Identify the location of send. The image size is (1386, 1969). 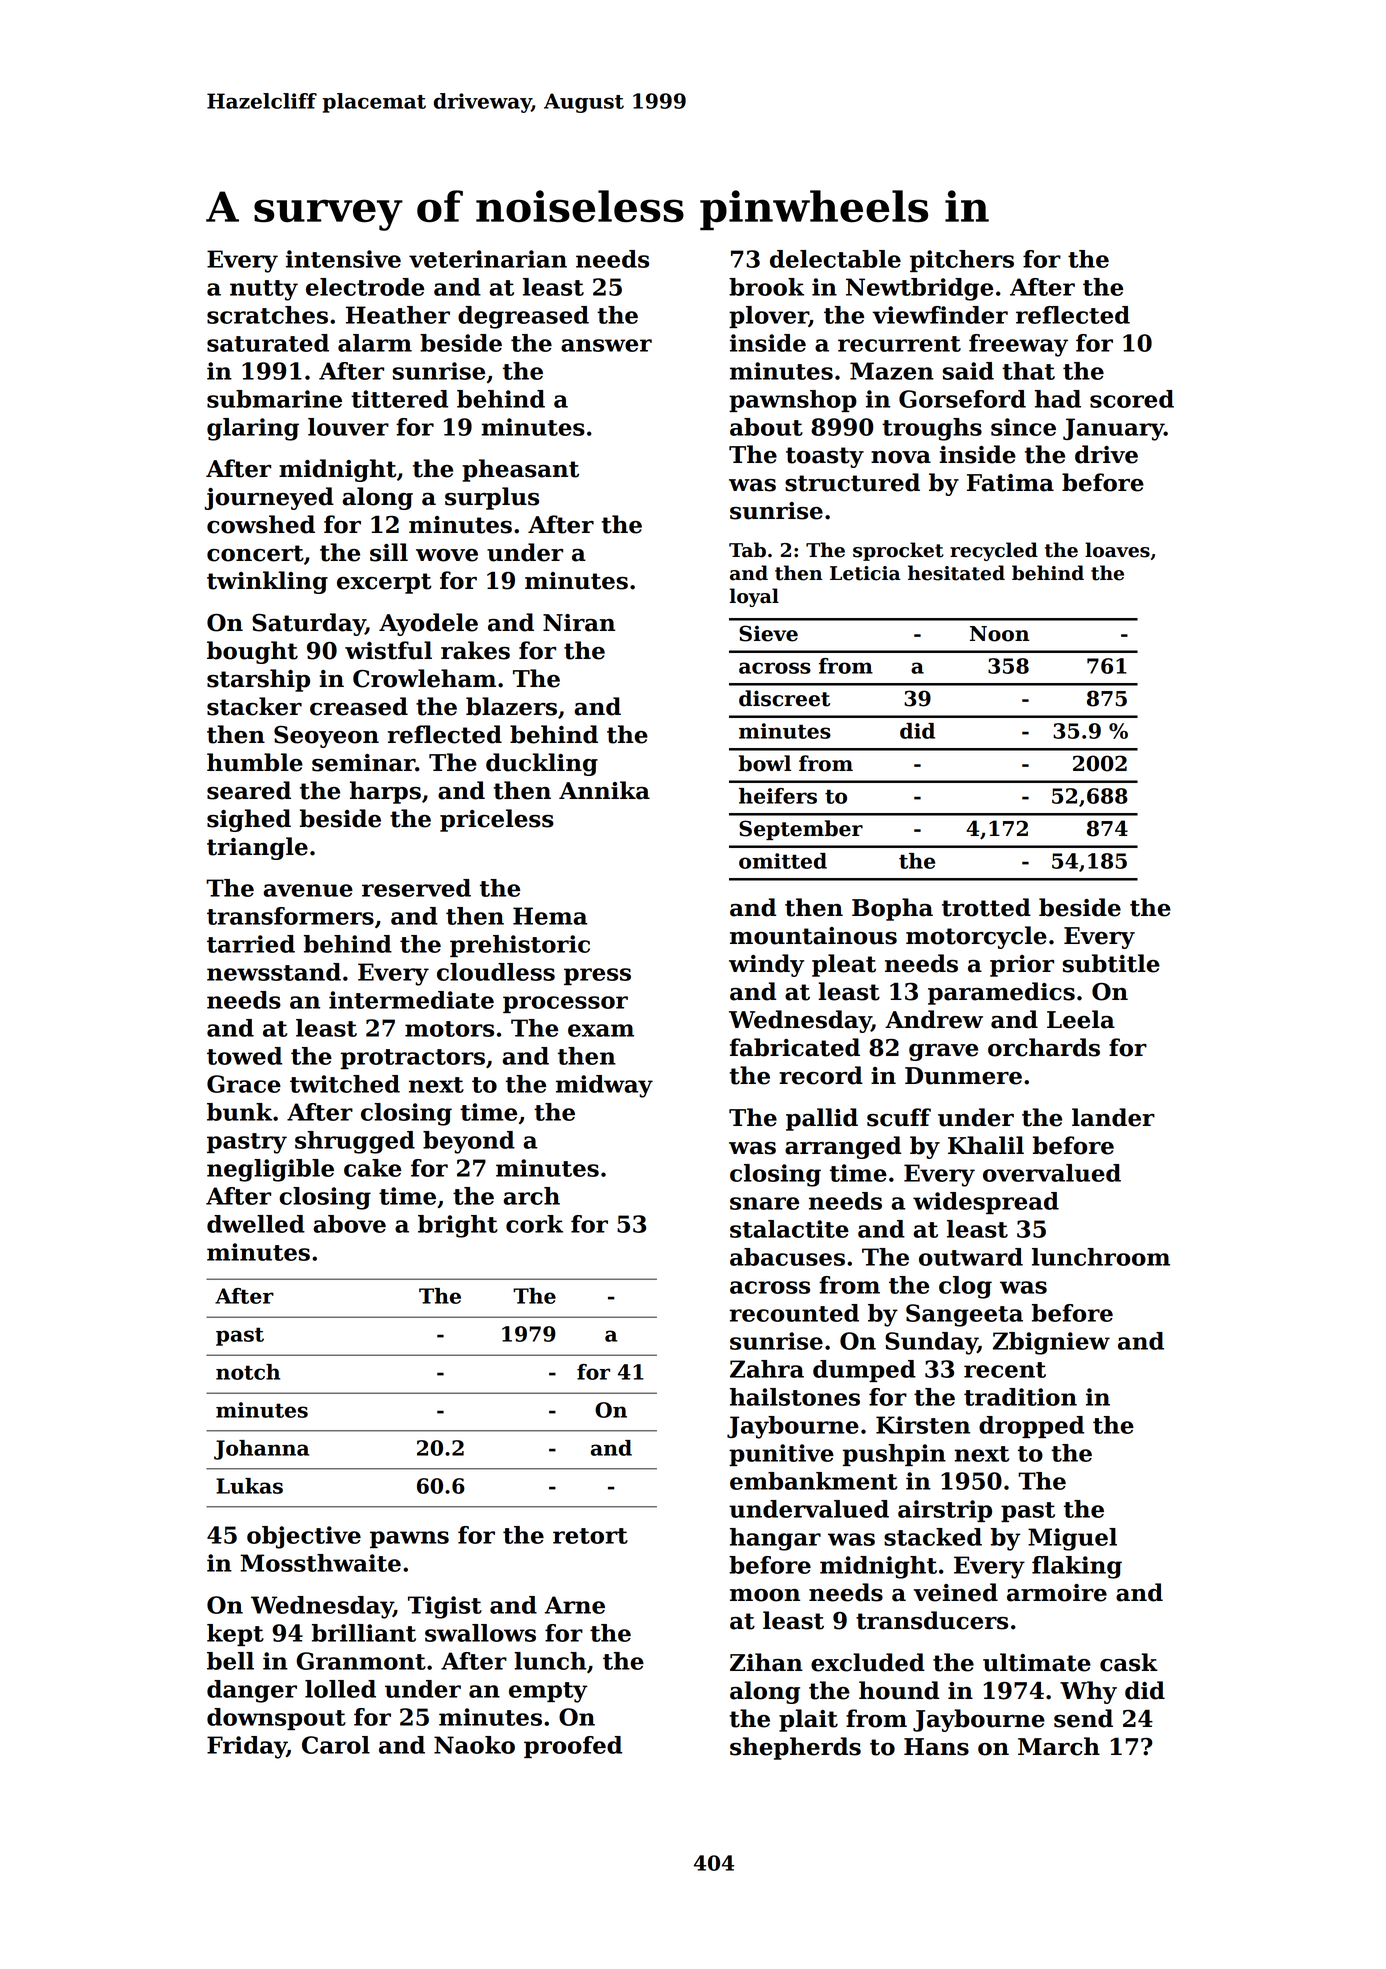
(1083, 1718).
